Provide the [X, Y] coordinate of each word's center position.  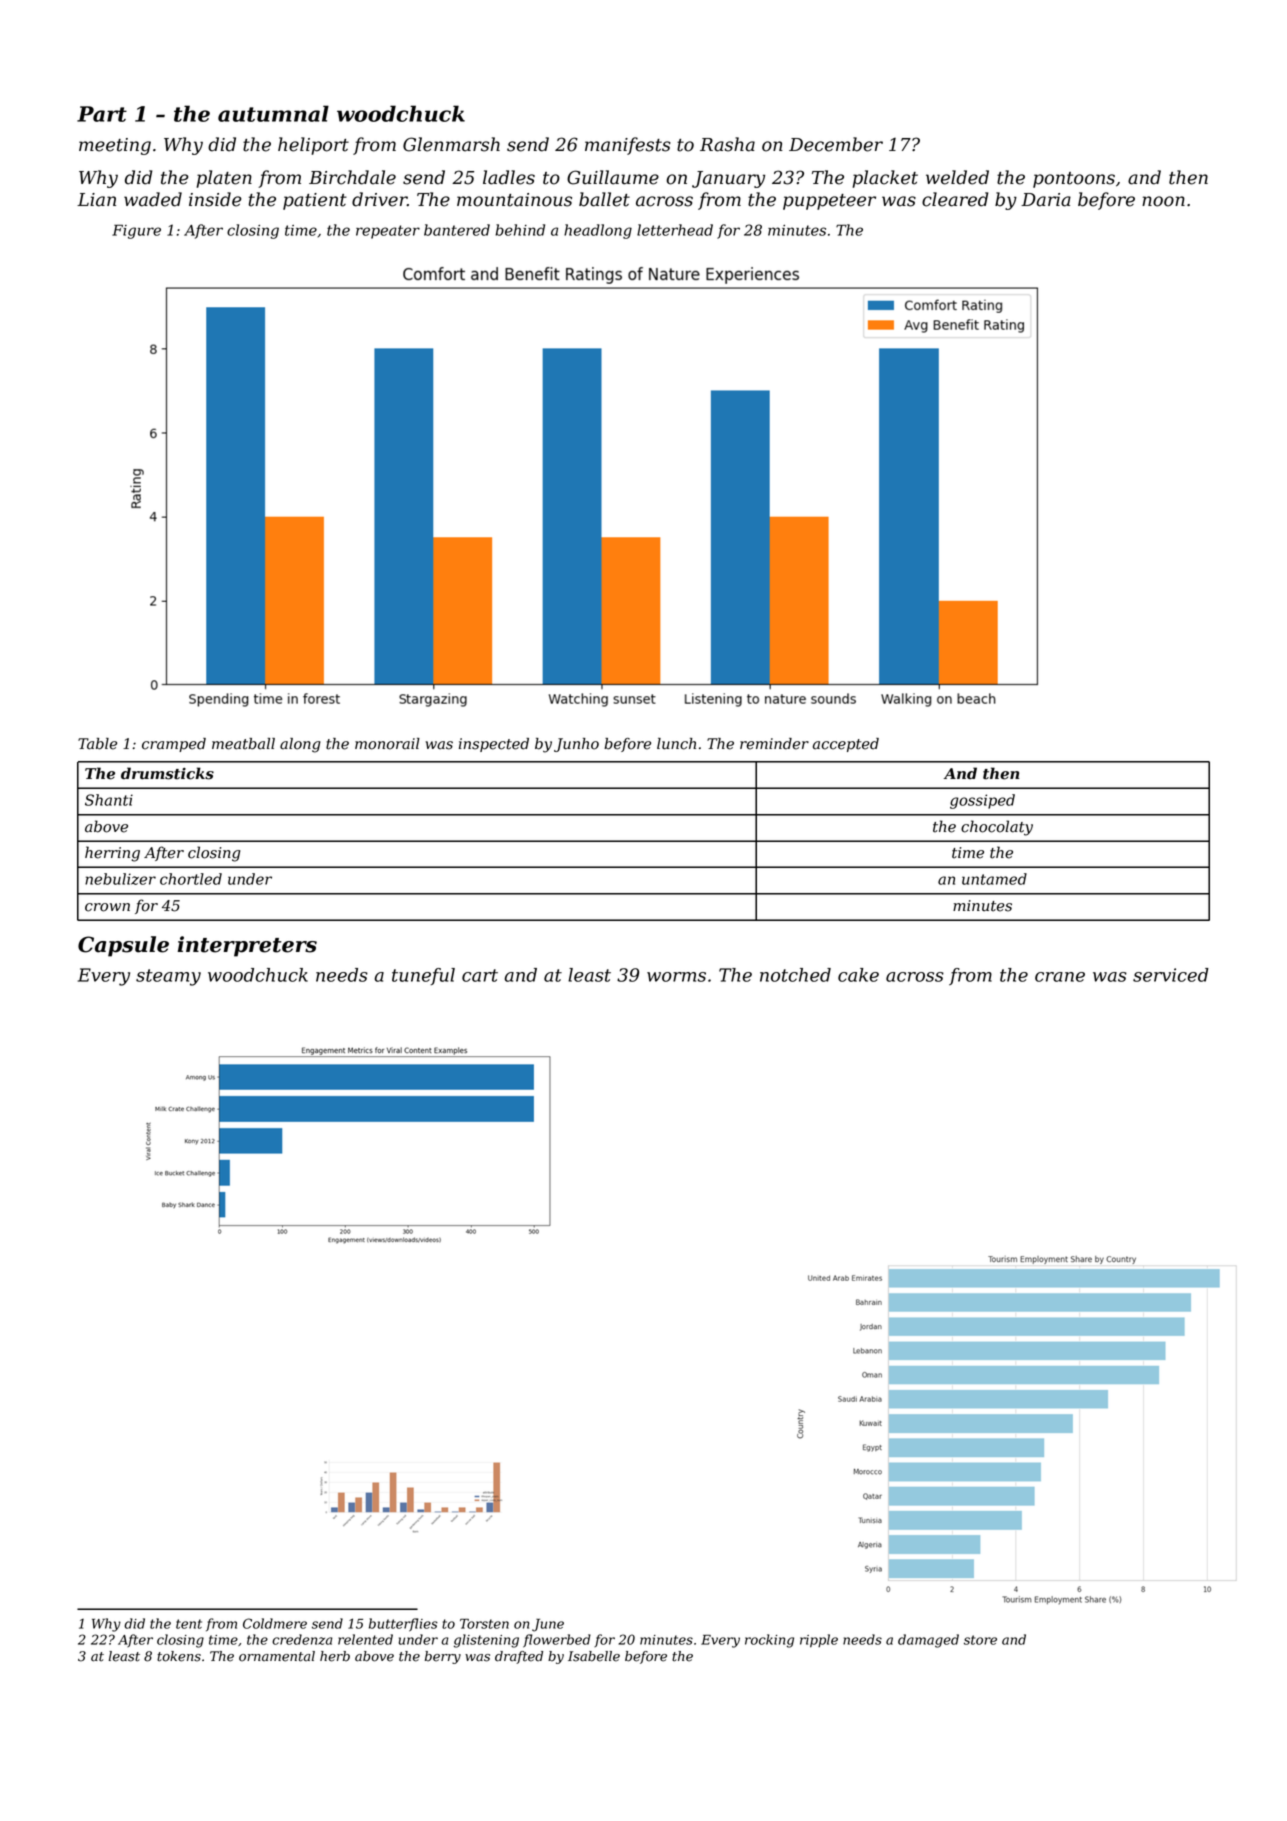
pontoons [1074, 180]
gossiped [982, 801]
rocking [769, 1641]
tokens [179, 1656]
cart [480, 975]
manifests [628, 146]
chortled [191, 879]
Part [102, 114]
